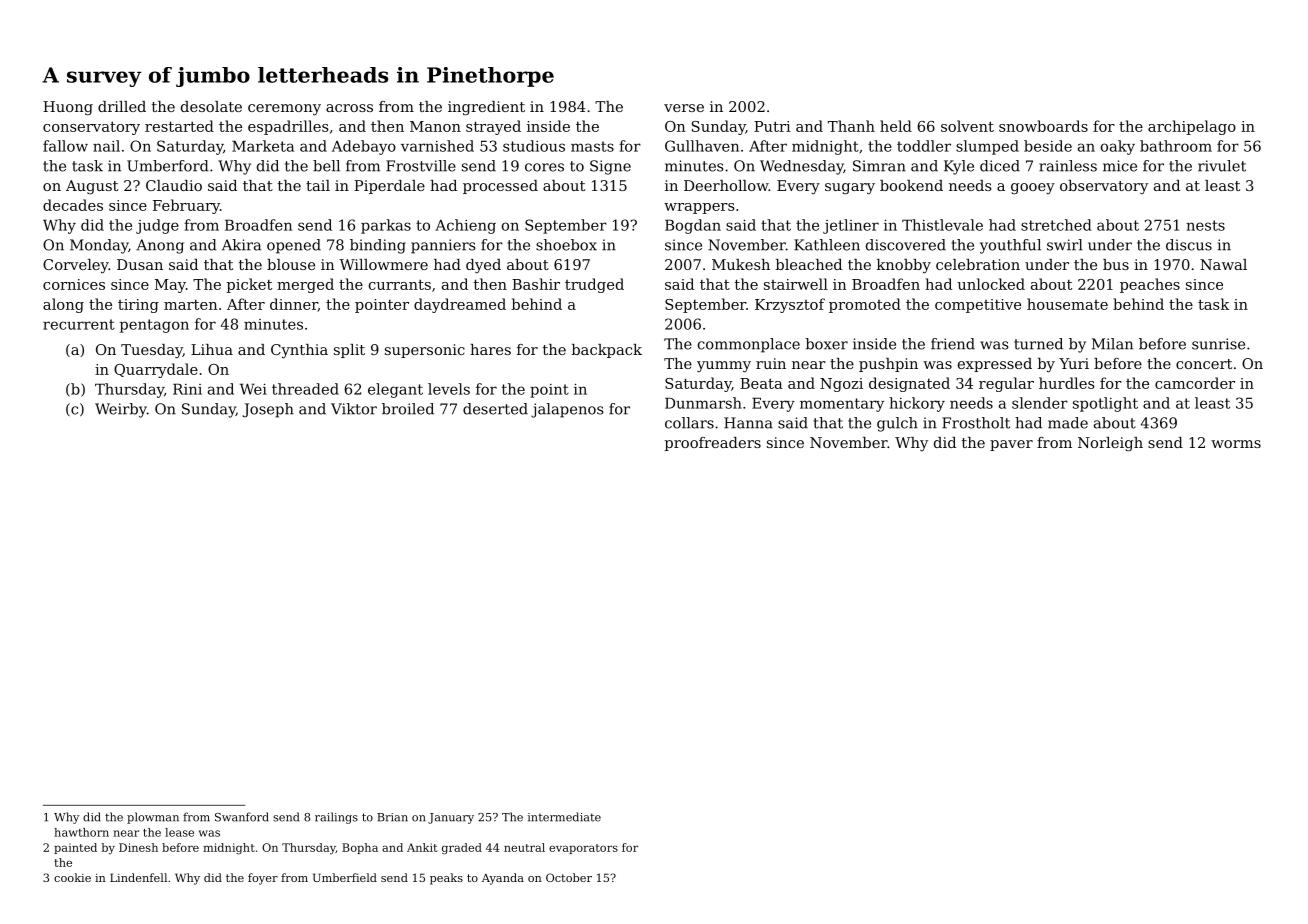 This image has width=1308, height=924. What do you see at coordinates (68, 108) in the image?
I see `Huong` at bounding box center [68, 108].
